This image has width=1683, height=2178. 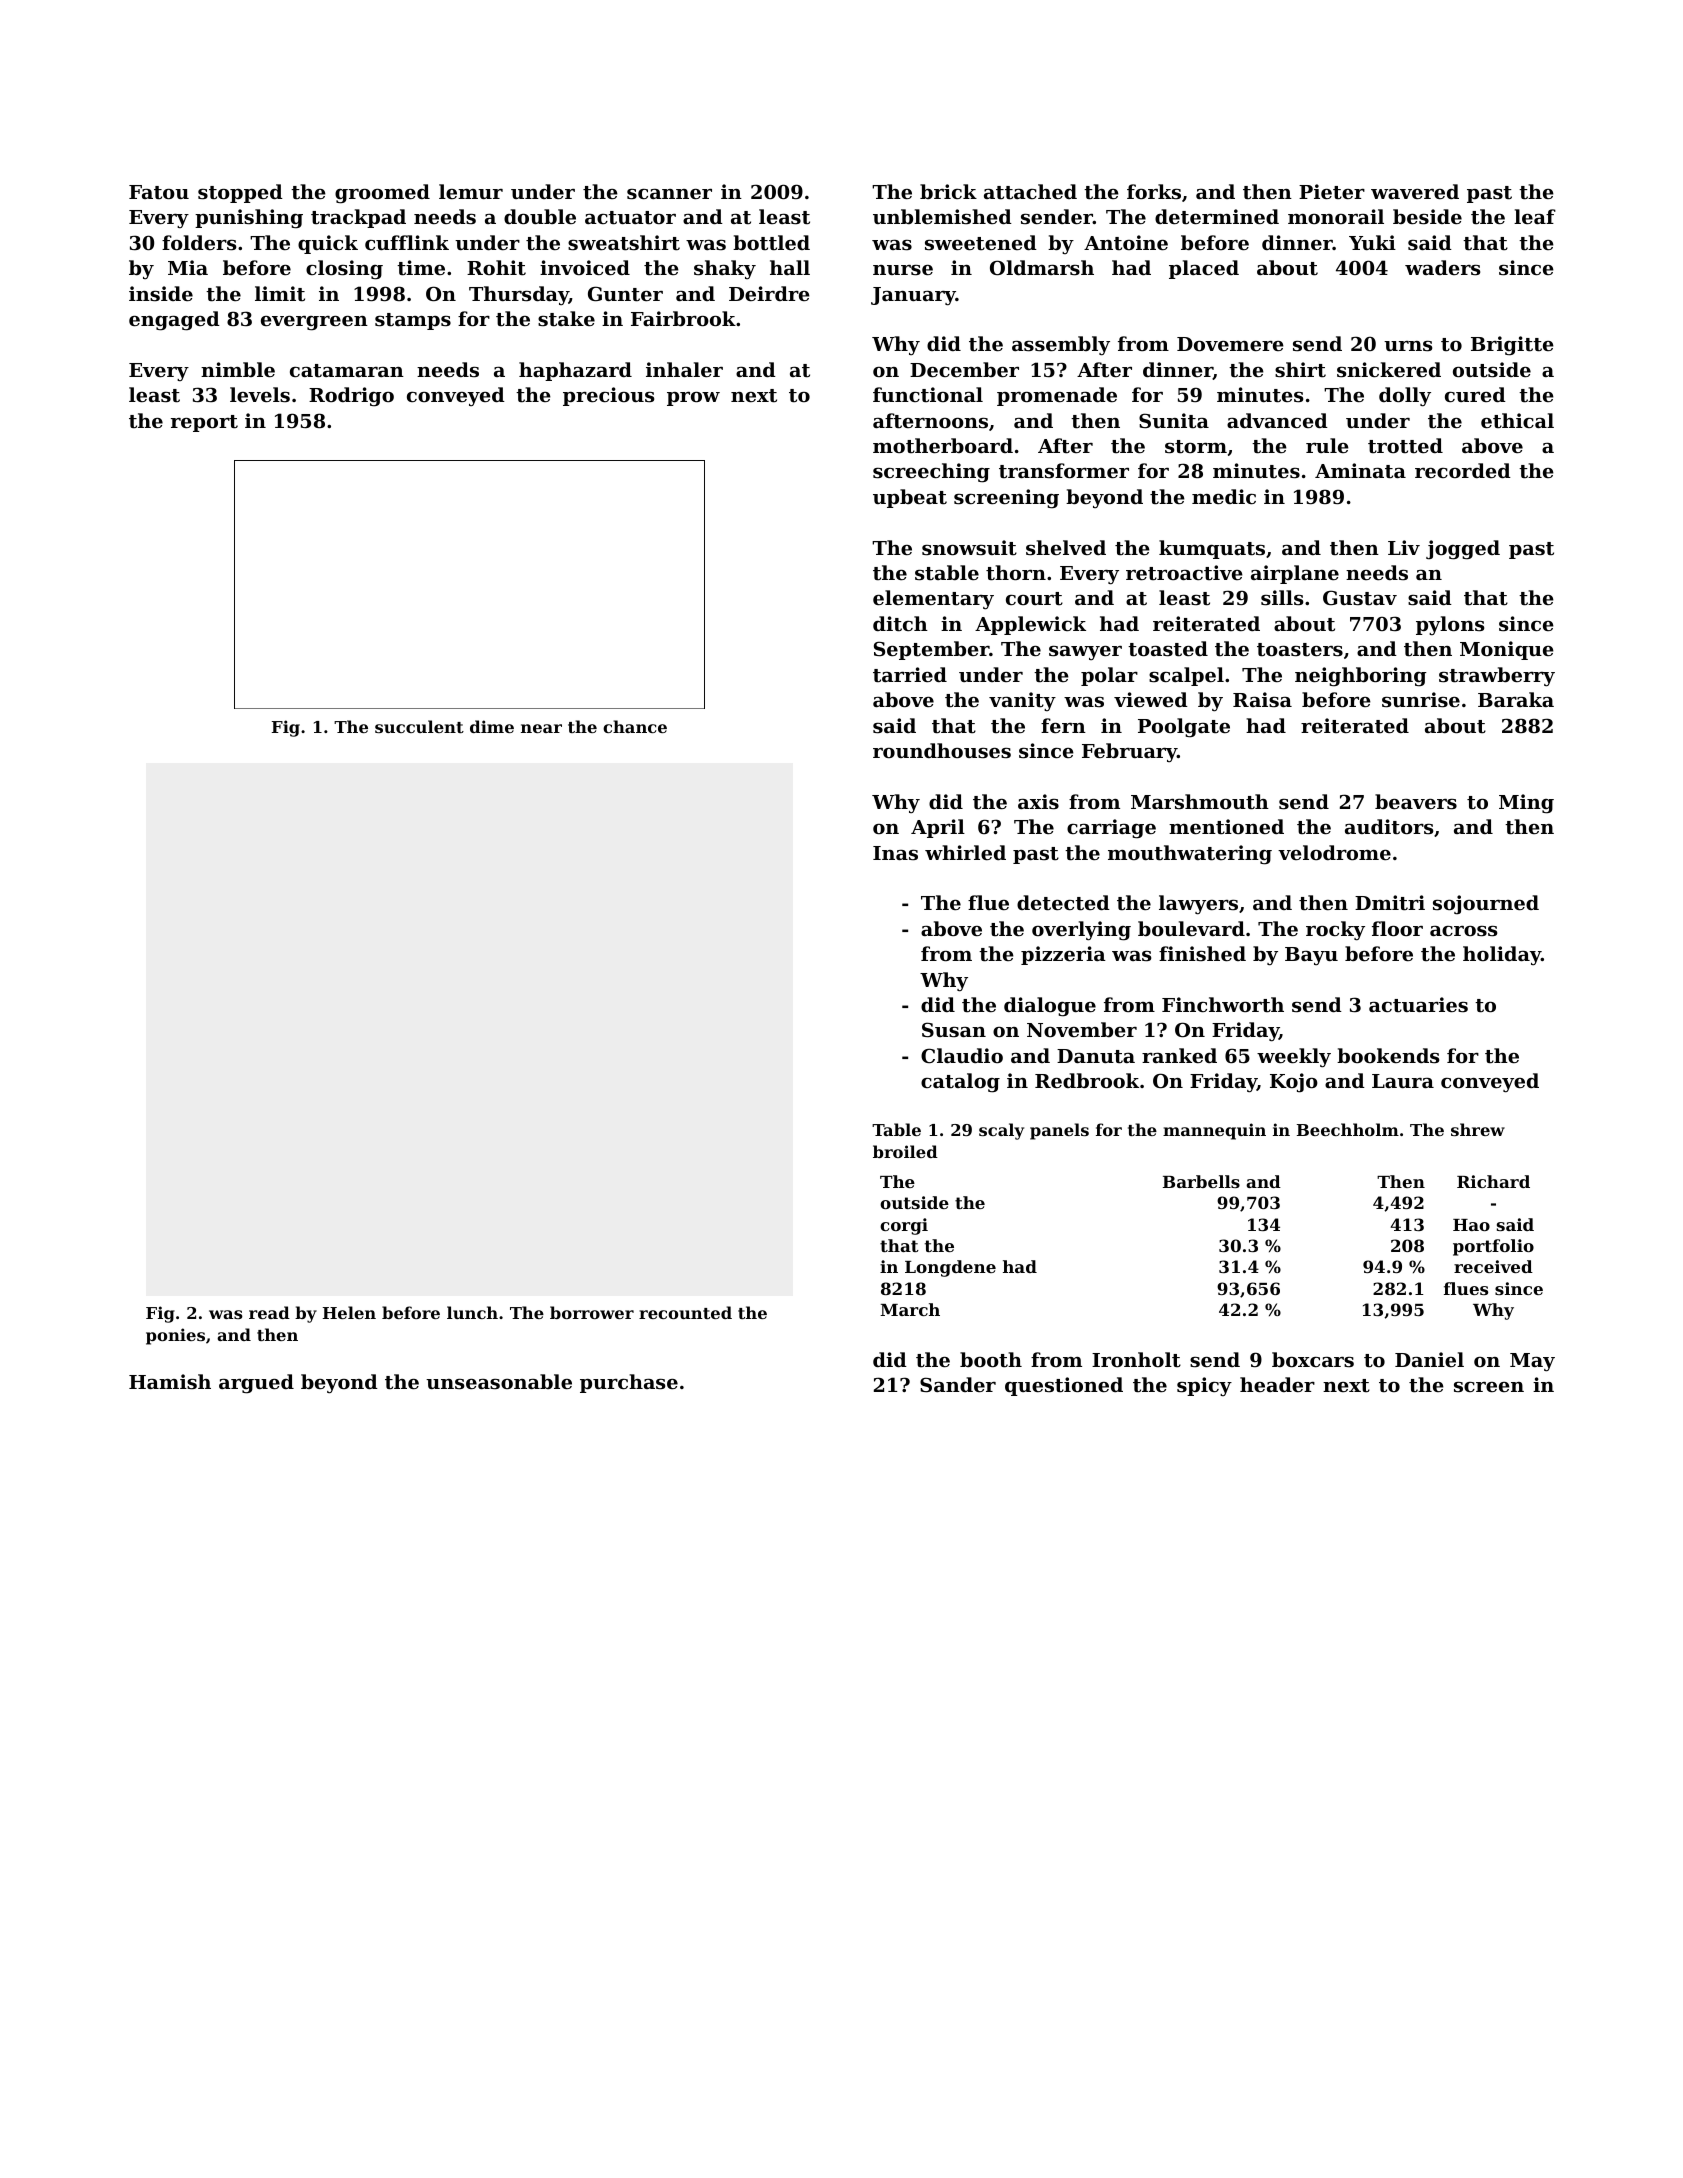 What do you see at coordinates (419, 726) in the image?
I see `succulent` at bounding box center [419, 726].
